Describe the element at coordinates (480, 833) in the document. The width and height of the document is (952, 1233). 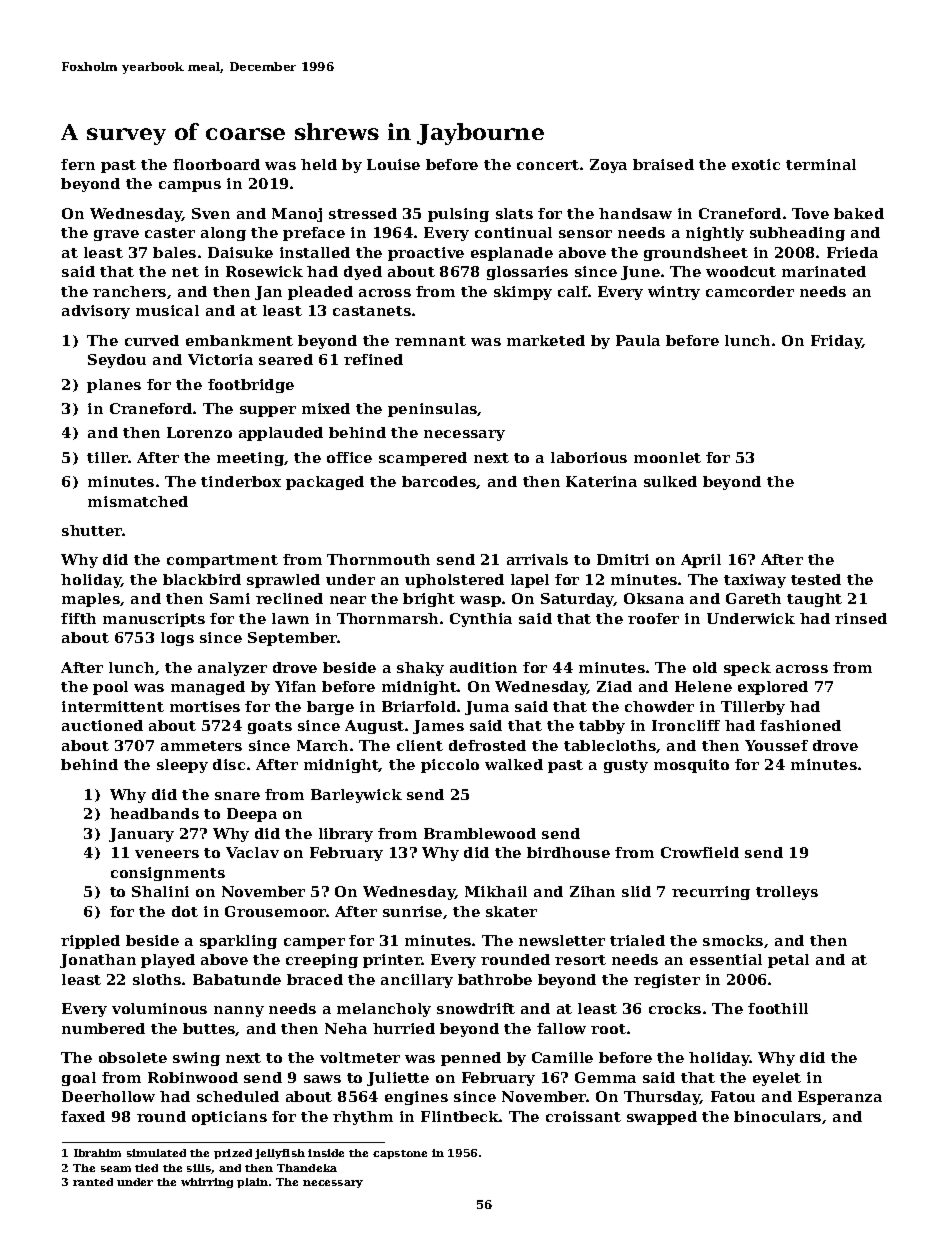
I see `Bramblewood` at that location.
